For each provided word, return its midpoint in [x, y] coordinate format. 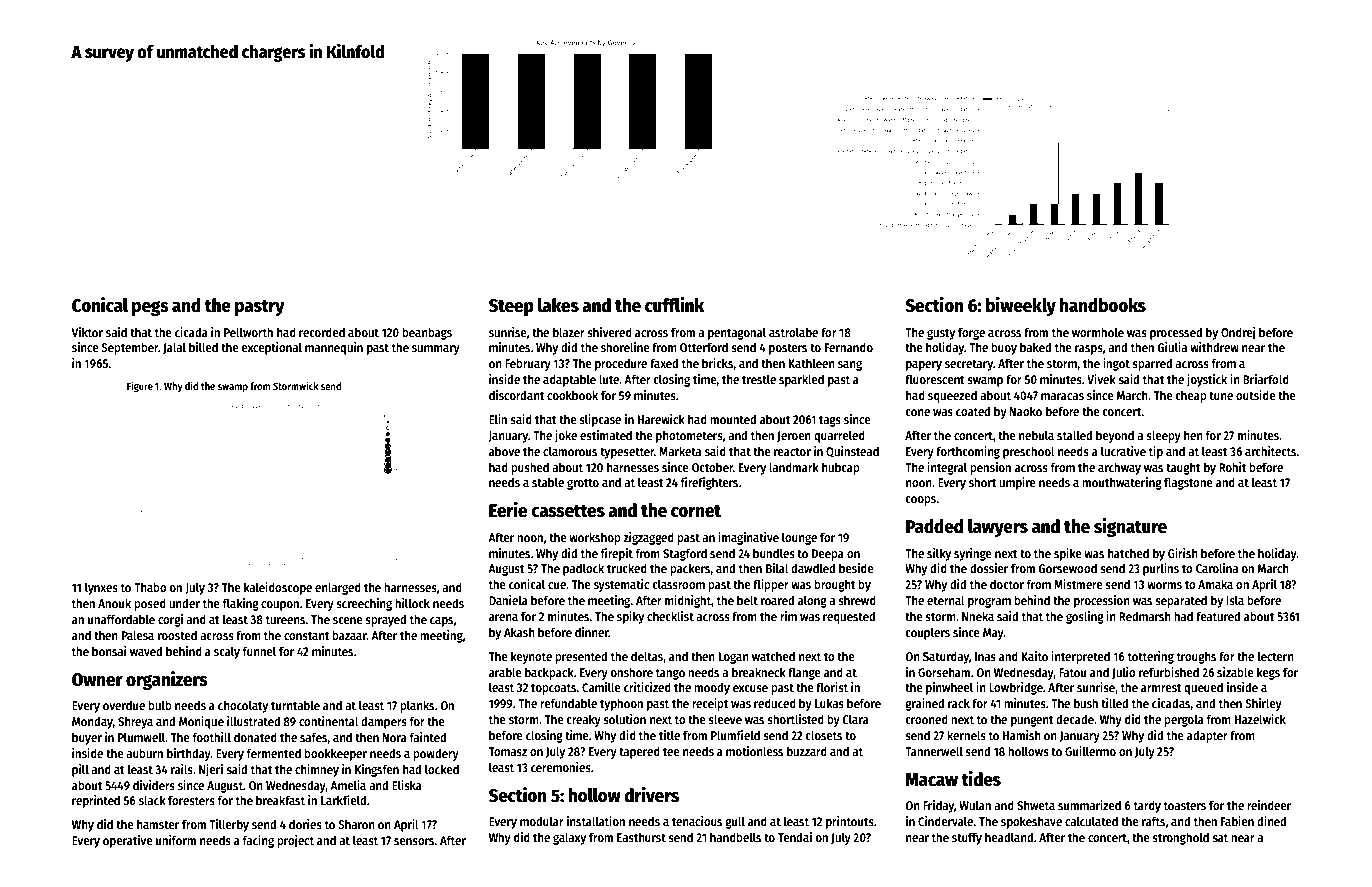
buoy [1004, 348]
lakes [558, 305]
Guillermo [1090, 751]
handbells [735, 837]
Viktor [87, 332]
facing [258, 841]
